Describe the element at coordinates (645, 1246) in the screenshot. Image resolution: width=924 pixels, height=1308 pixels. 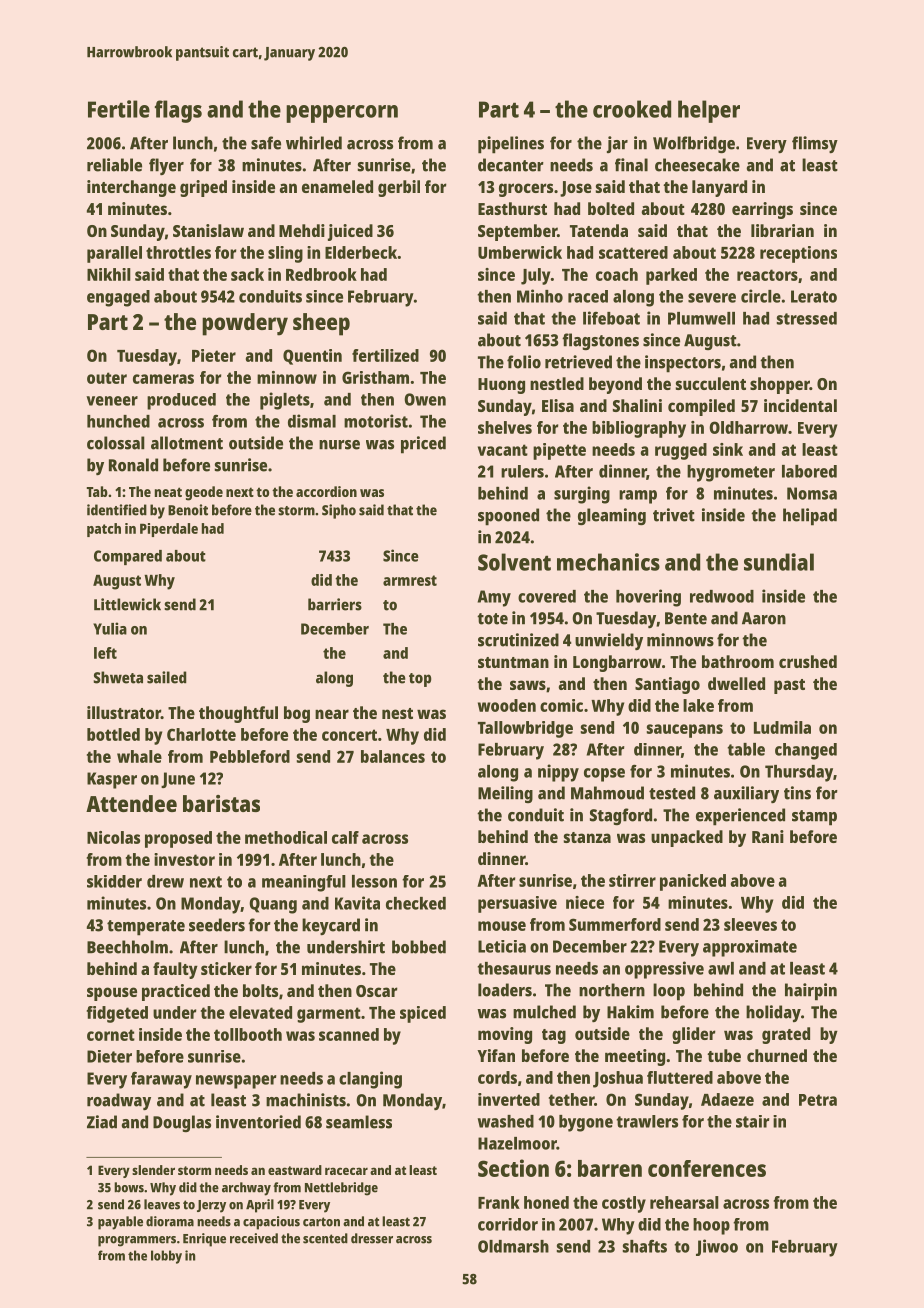
I see `shafts` at that location.
